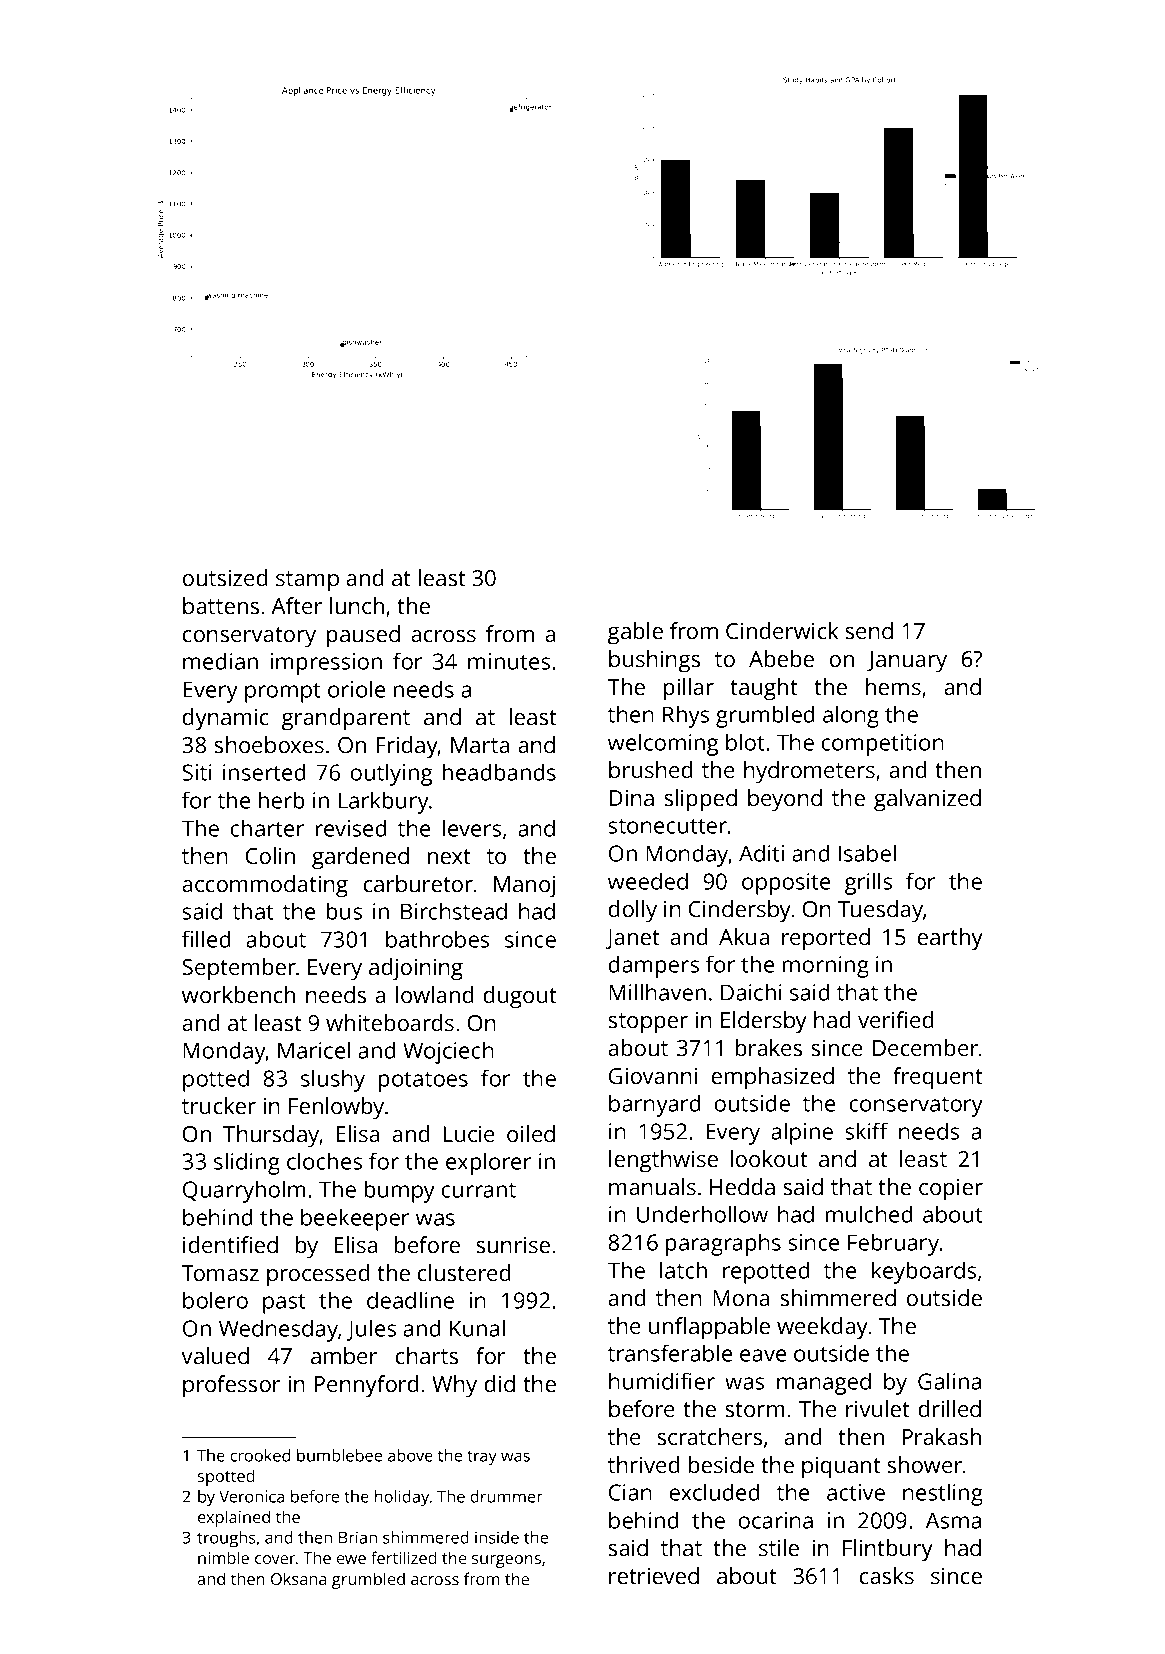 The width and height of the document is (1165, 1654). I want to click on holiday, so click(402, 1498).
